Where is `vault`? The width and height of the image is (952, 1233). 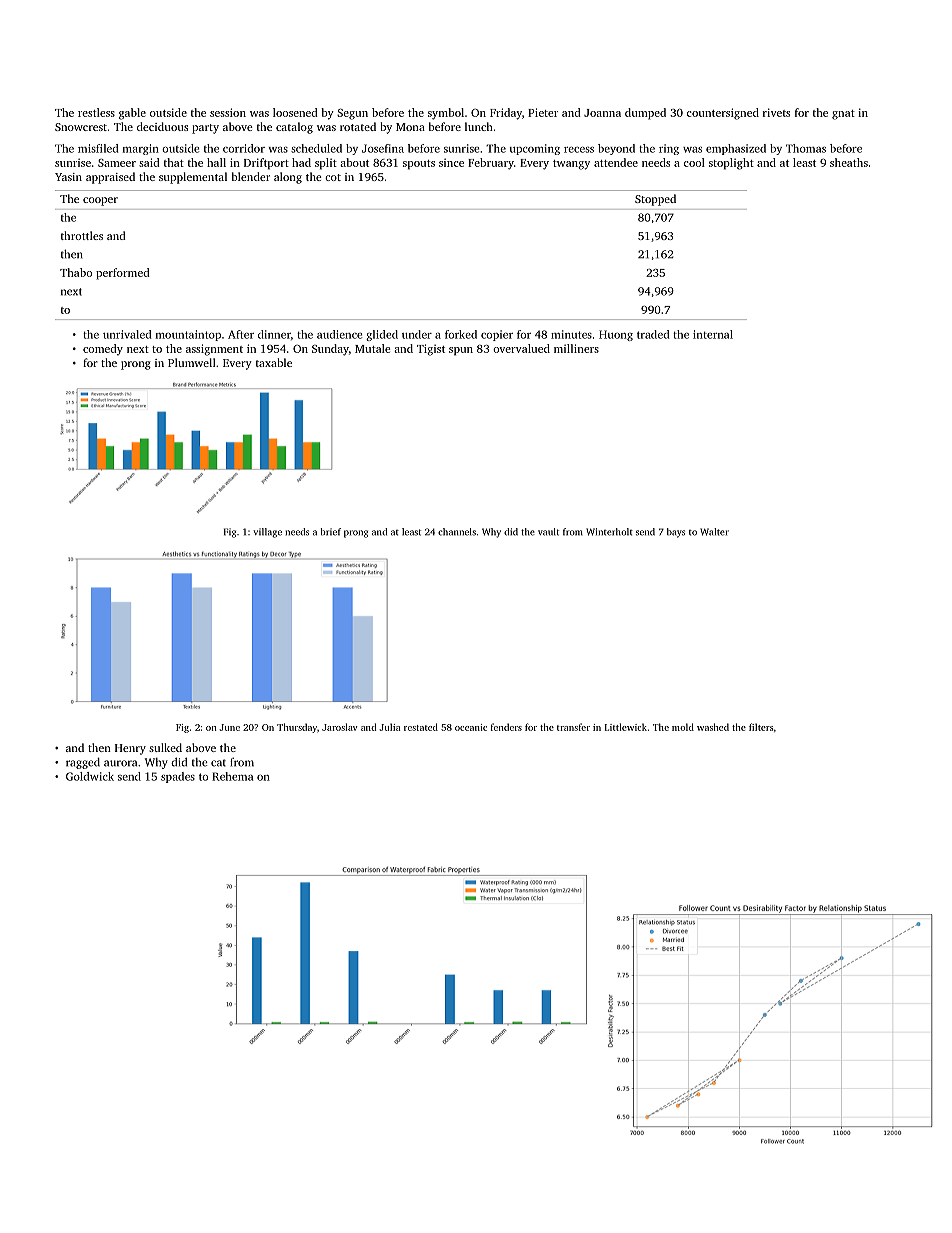 vault is located at coordinates (548, 532).
